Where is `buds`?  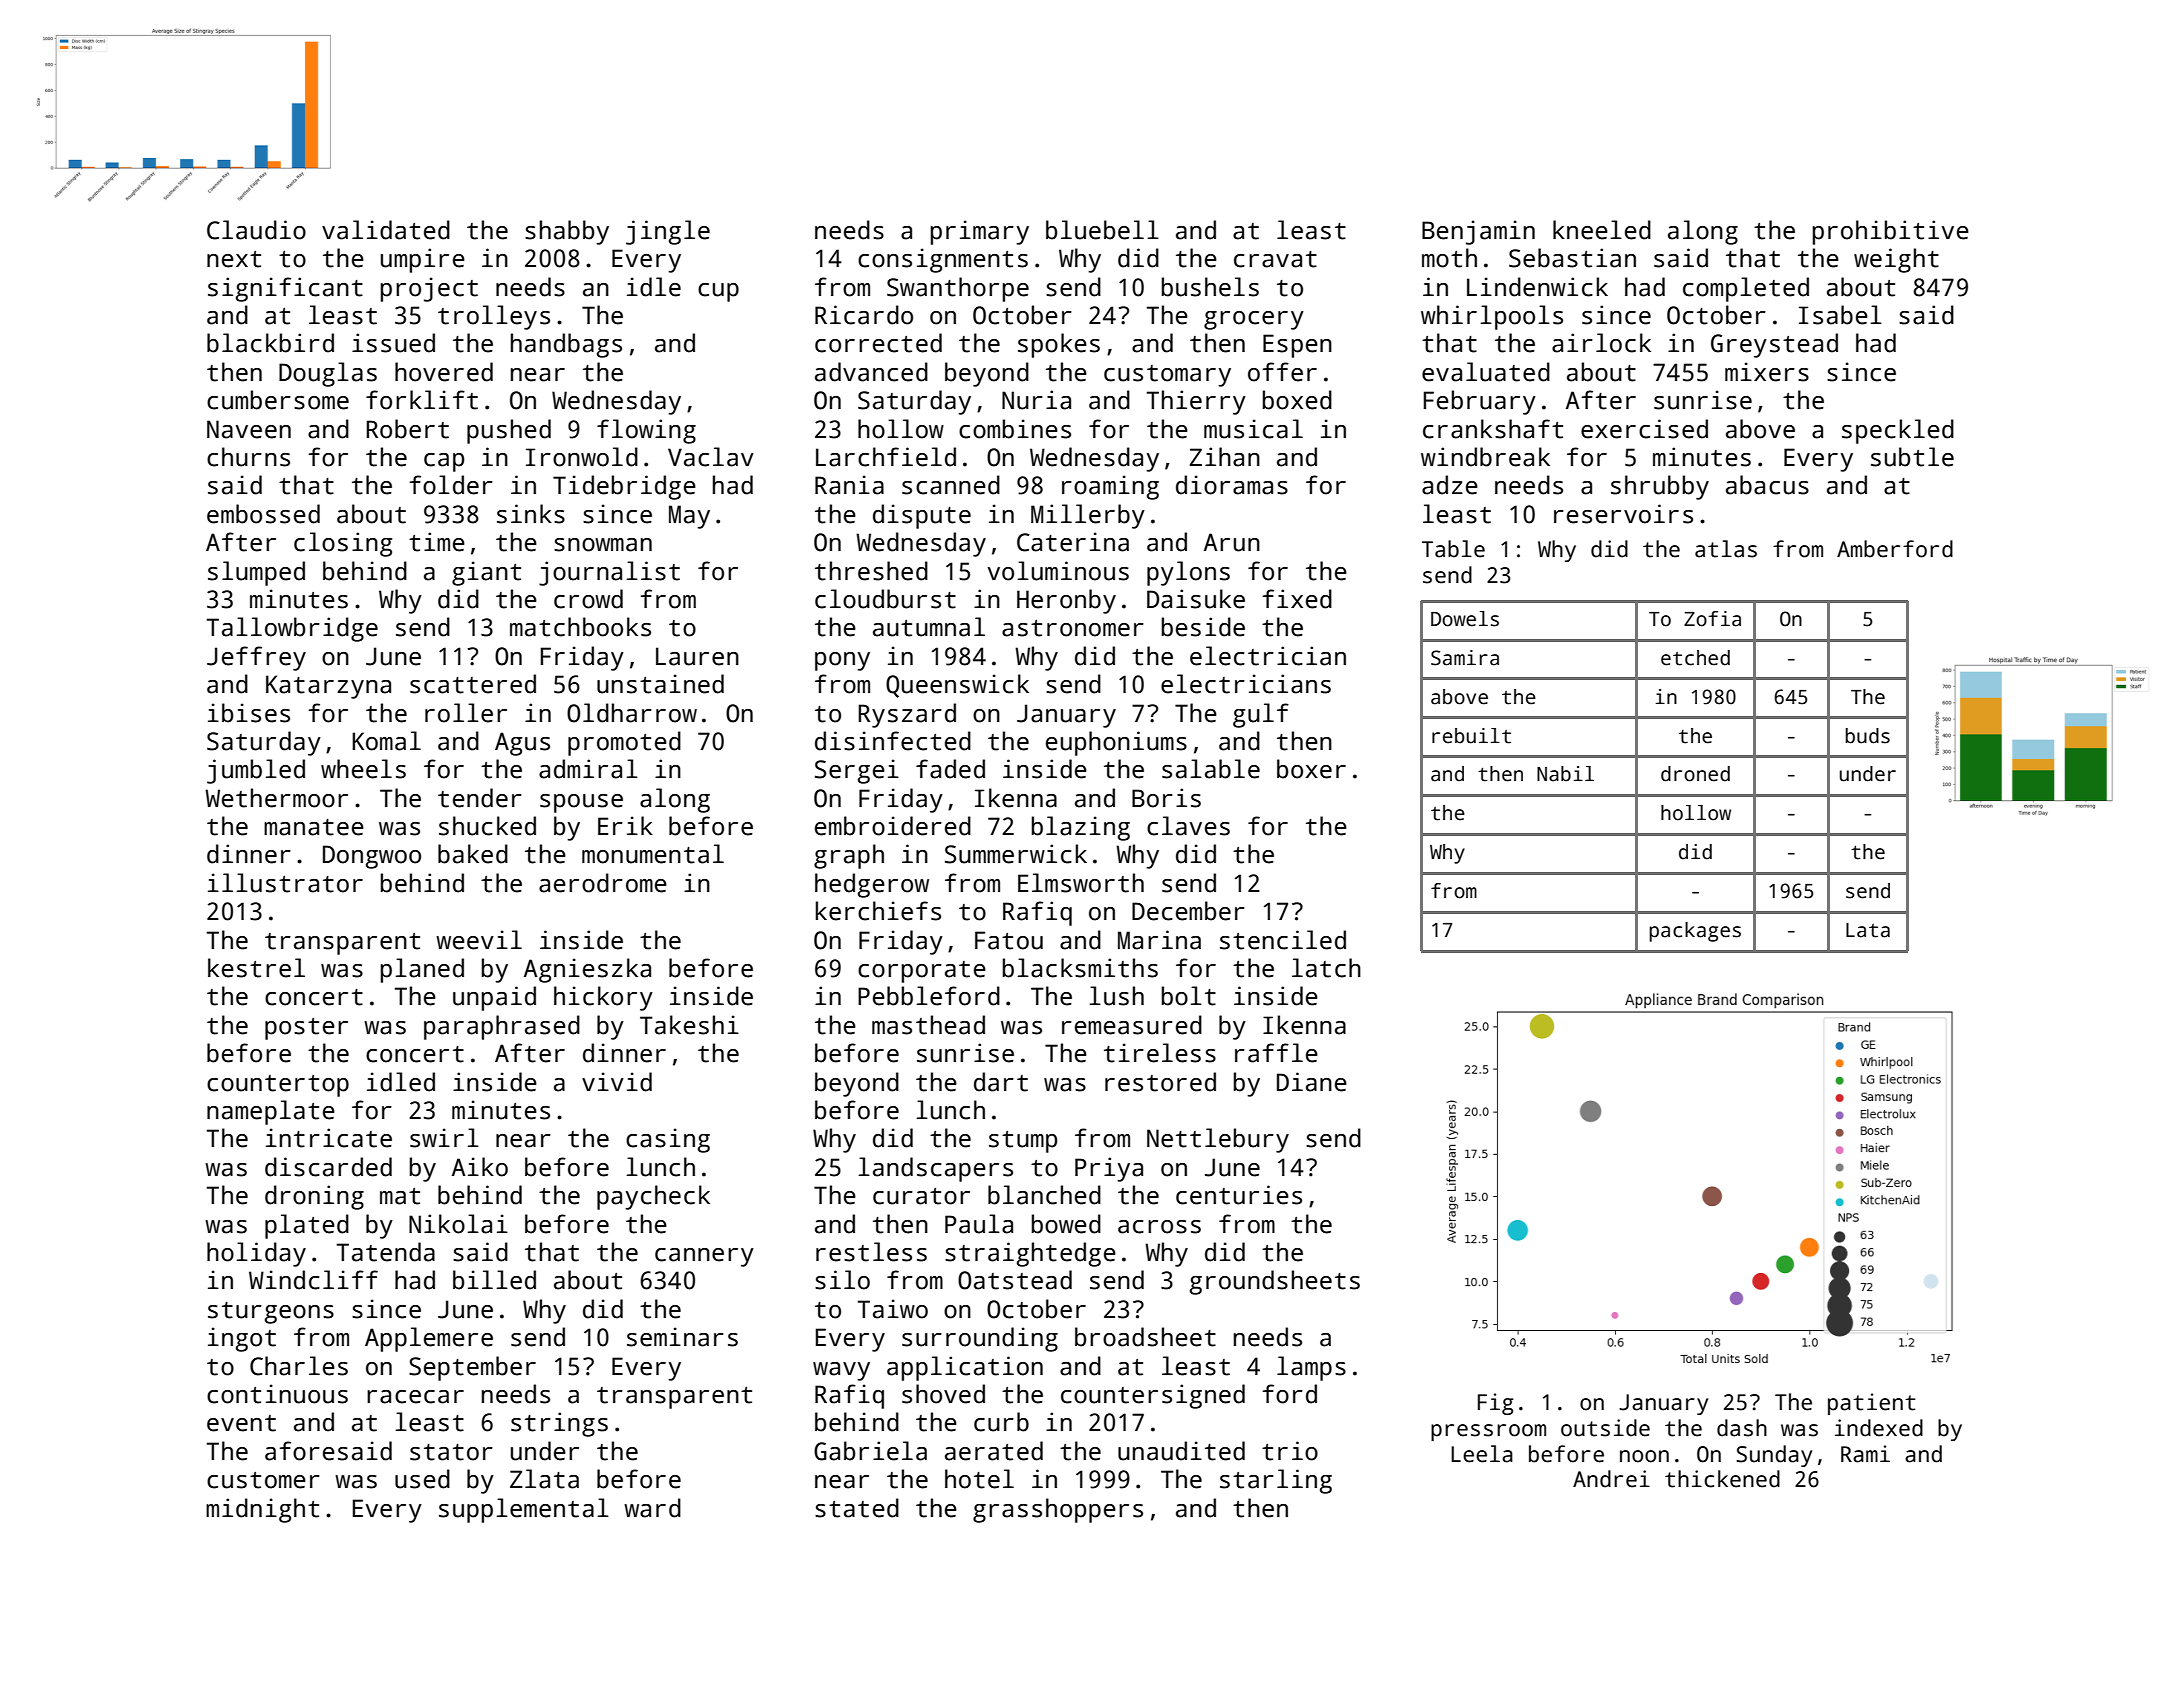 buds is located at coordinates (1867, 736).
